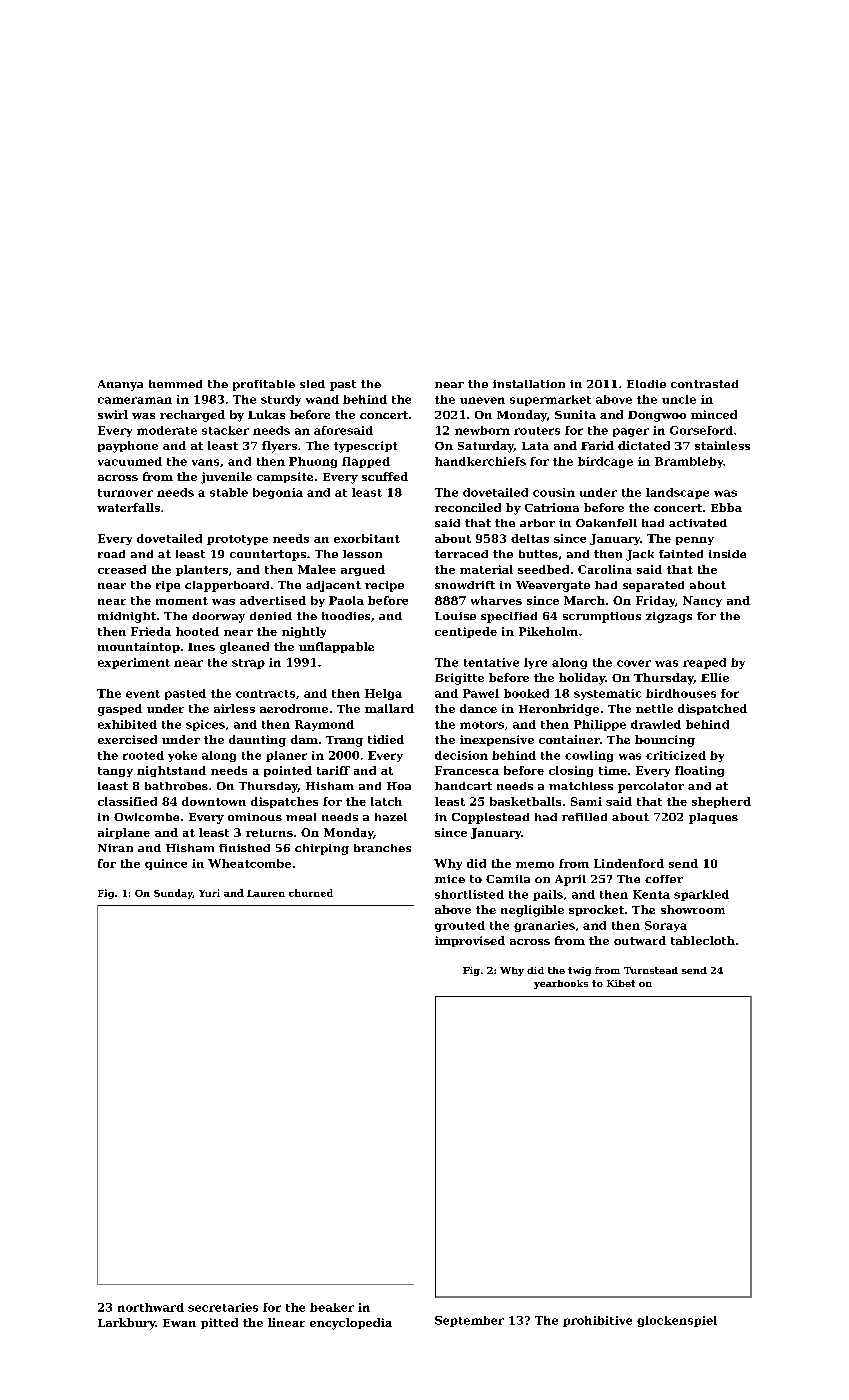  I want to click on road, so click(111, 554).
